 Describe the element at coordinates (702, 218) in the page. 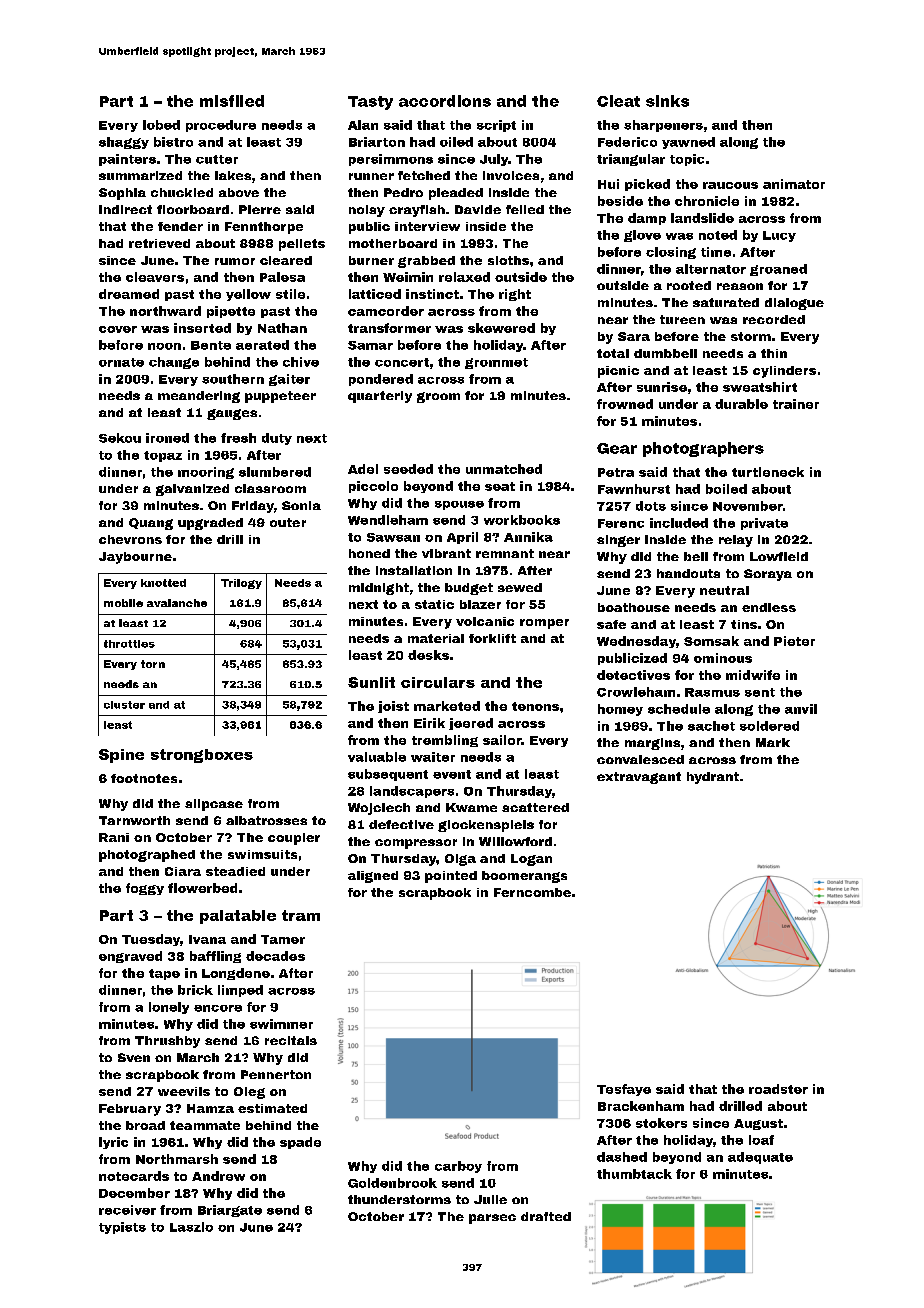

I see `landslide` at that location.
